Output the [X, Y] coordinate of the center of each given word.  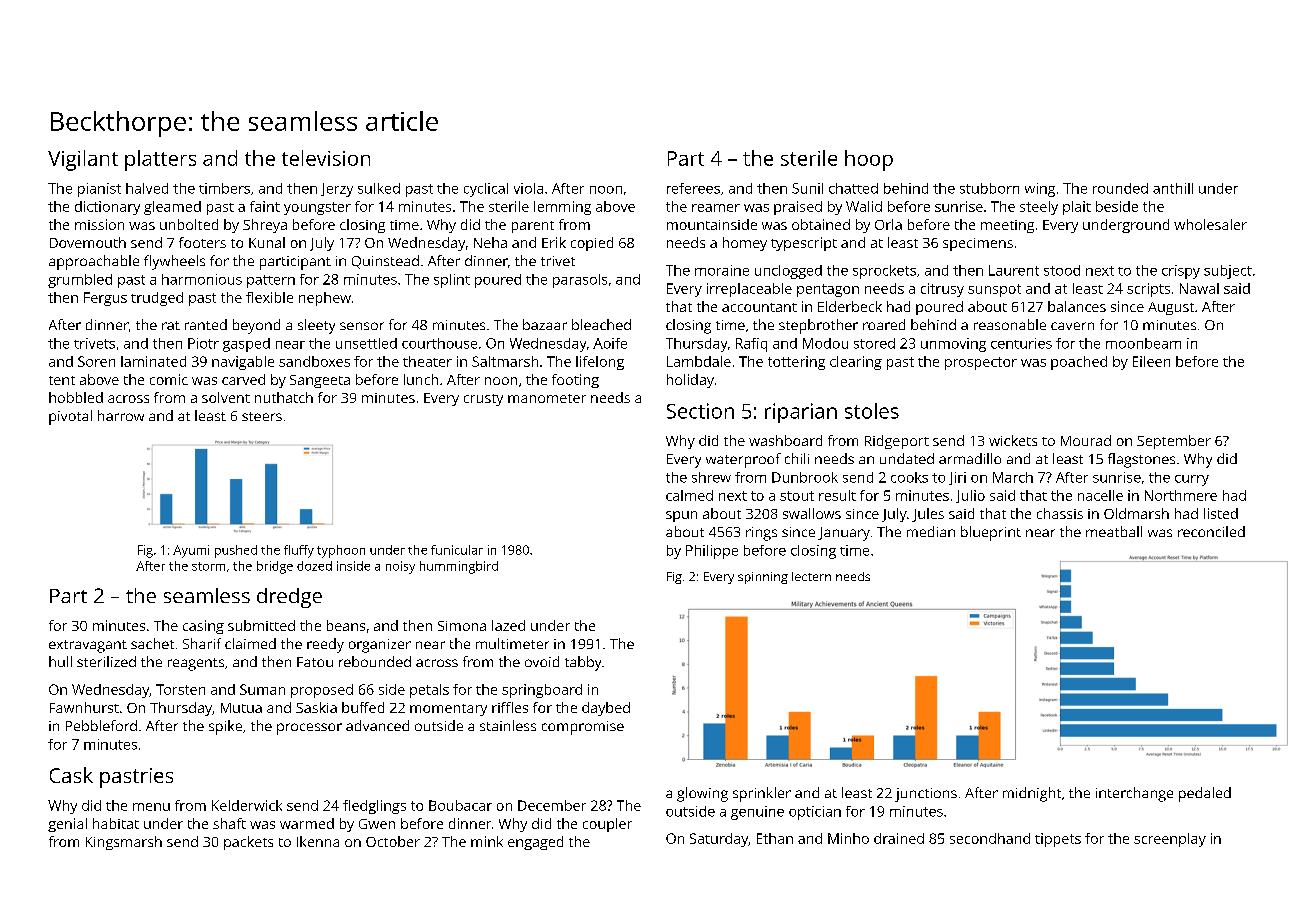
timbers [224, 188]
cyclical [486, 190]
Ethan [775, 838]
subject [1228, 272]
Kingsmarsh [124, 843]
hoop [869, 160]
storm [208, 566]
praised [798, 208]
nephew [325, 299]
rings [761, 534]
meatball [1114, 531]
